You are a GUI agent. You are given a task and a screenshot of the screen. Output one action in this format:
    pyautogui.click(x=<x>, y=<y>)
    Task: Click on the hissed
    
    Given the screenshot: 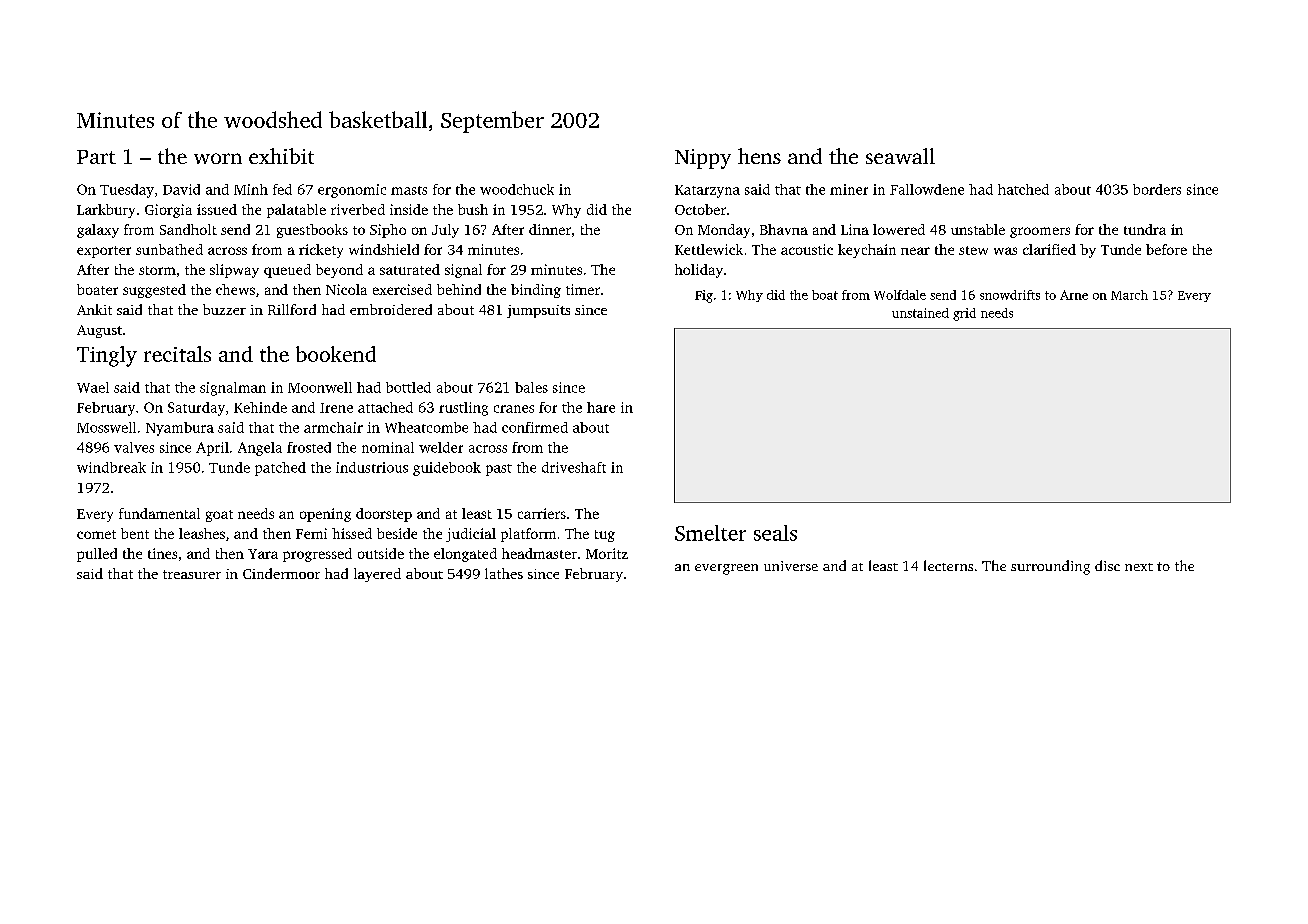 What is the action you would take?
    pyautogui.click(x=352, y=533)
